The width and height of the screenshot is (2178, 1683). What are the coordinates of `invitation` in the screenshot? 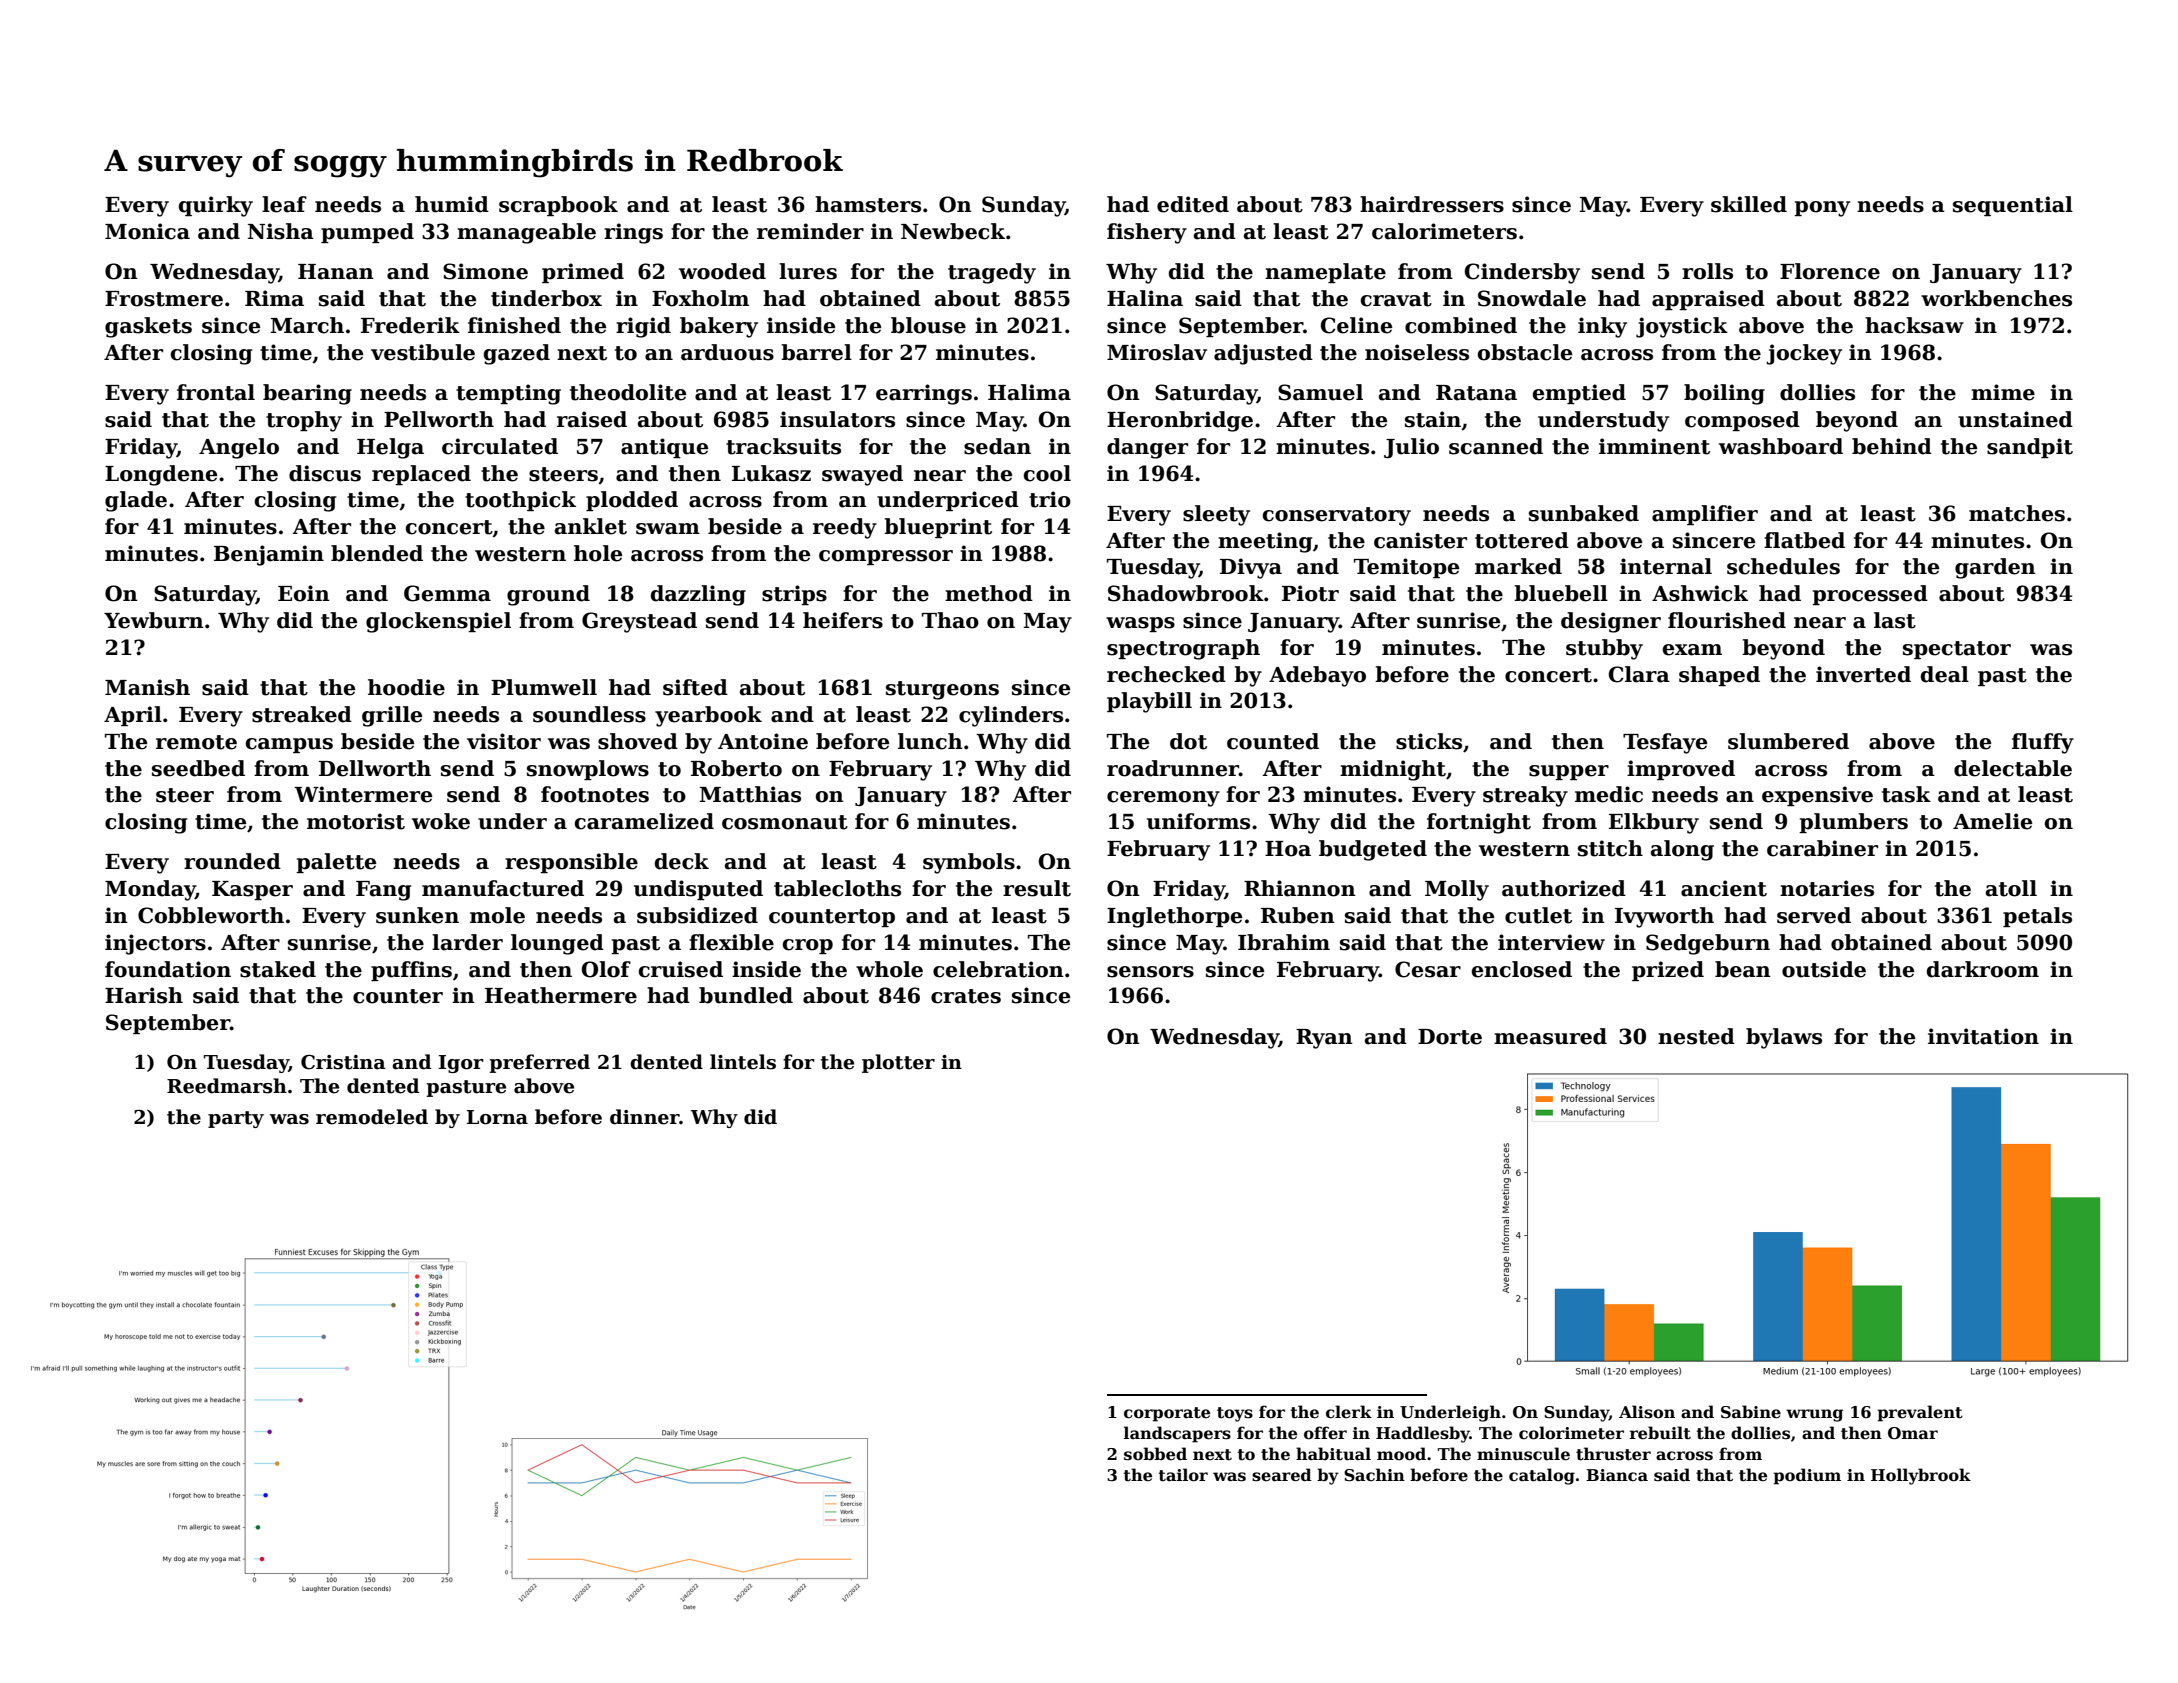 It's located at (1983, 1036).
